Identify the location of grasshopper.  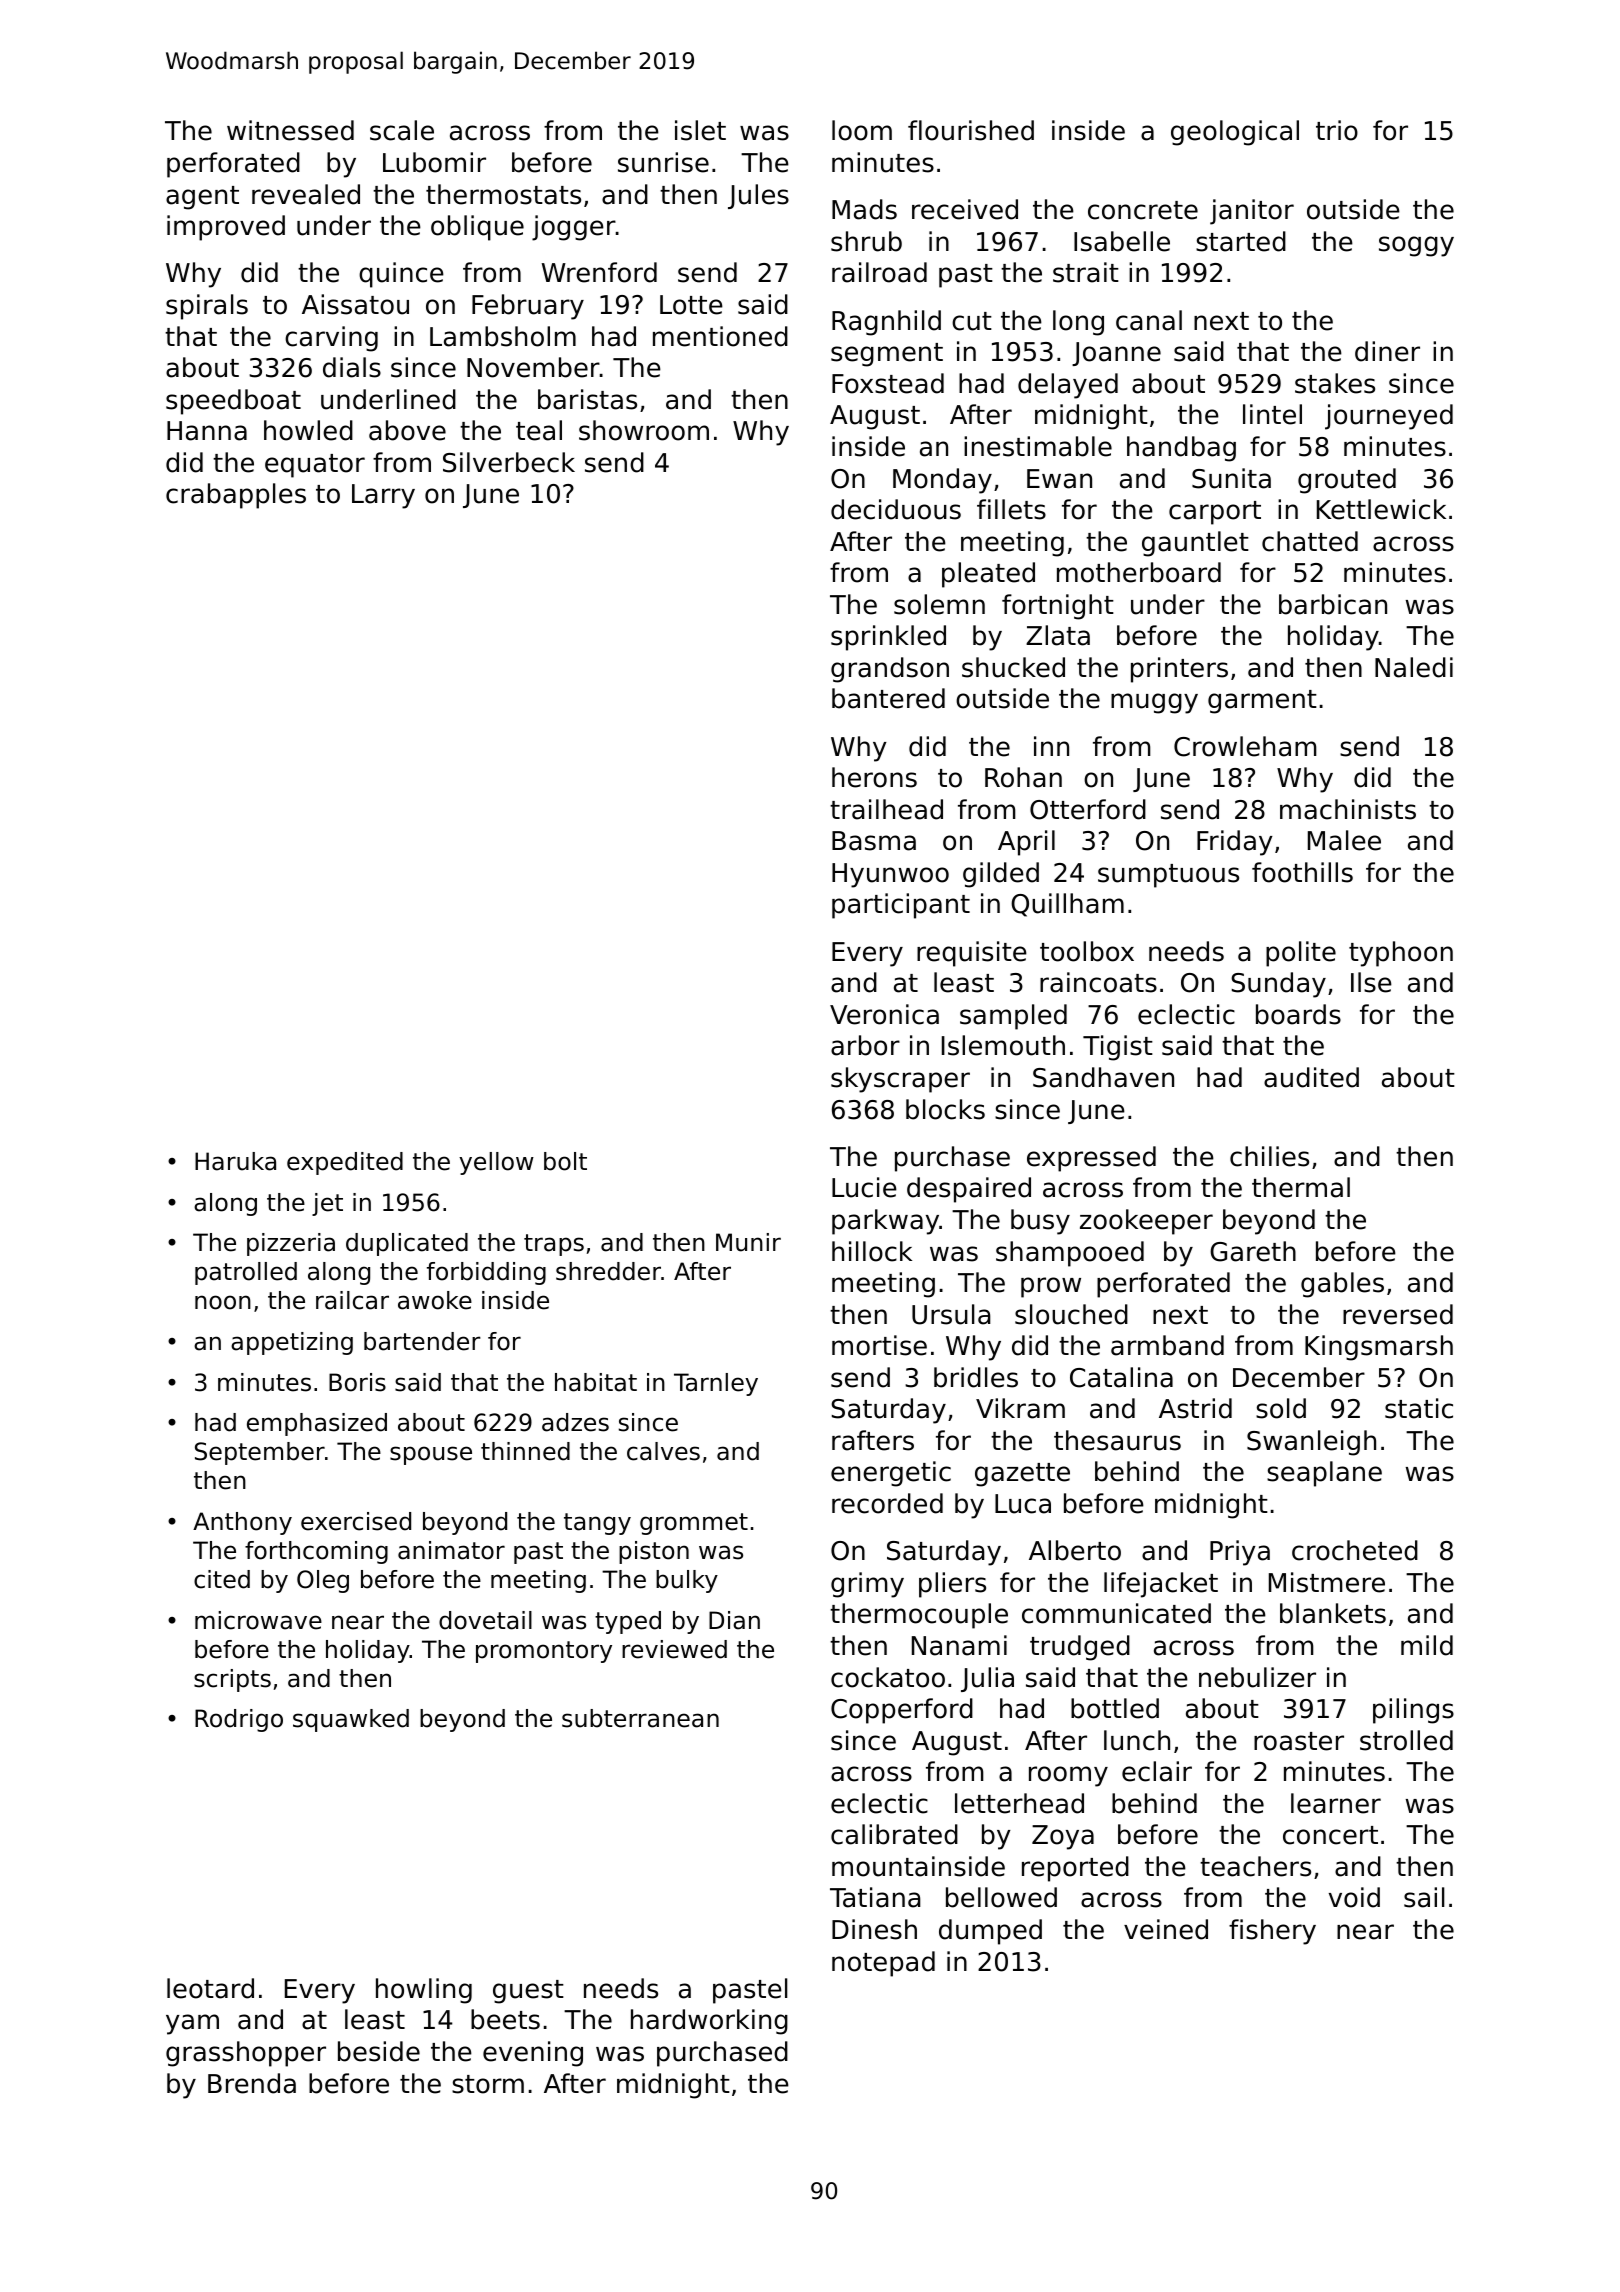
(246, 2054).
